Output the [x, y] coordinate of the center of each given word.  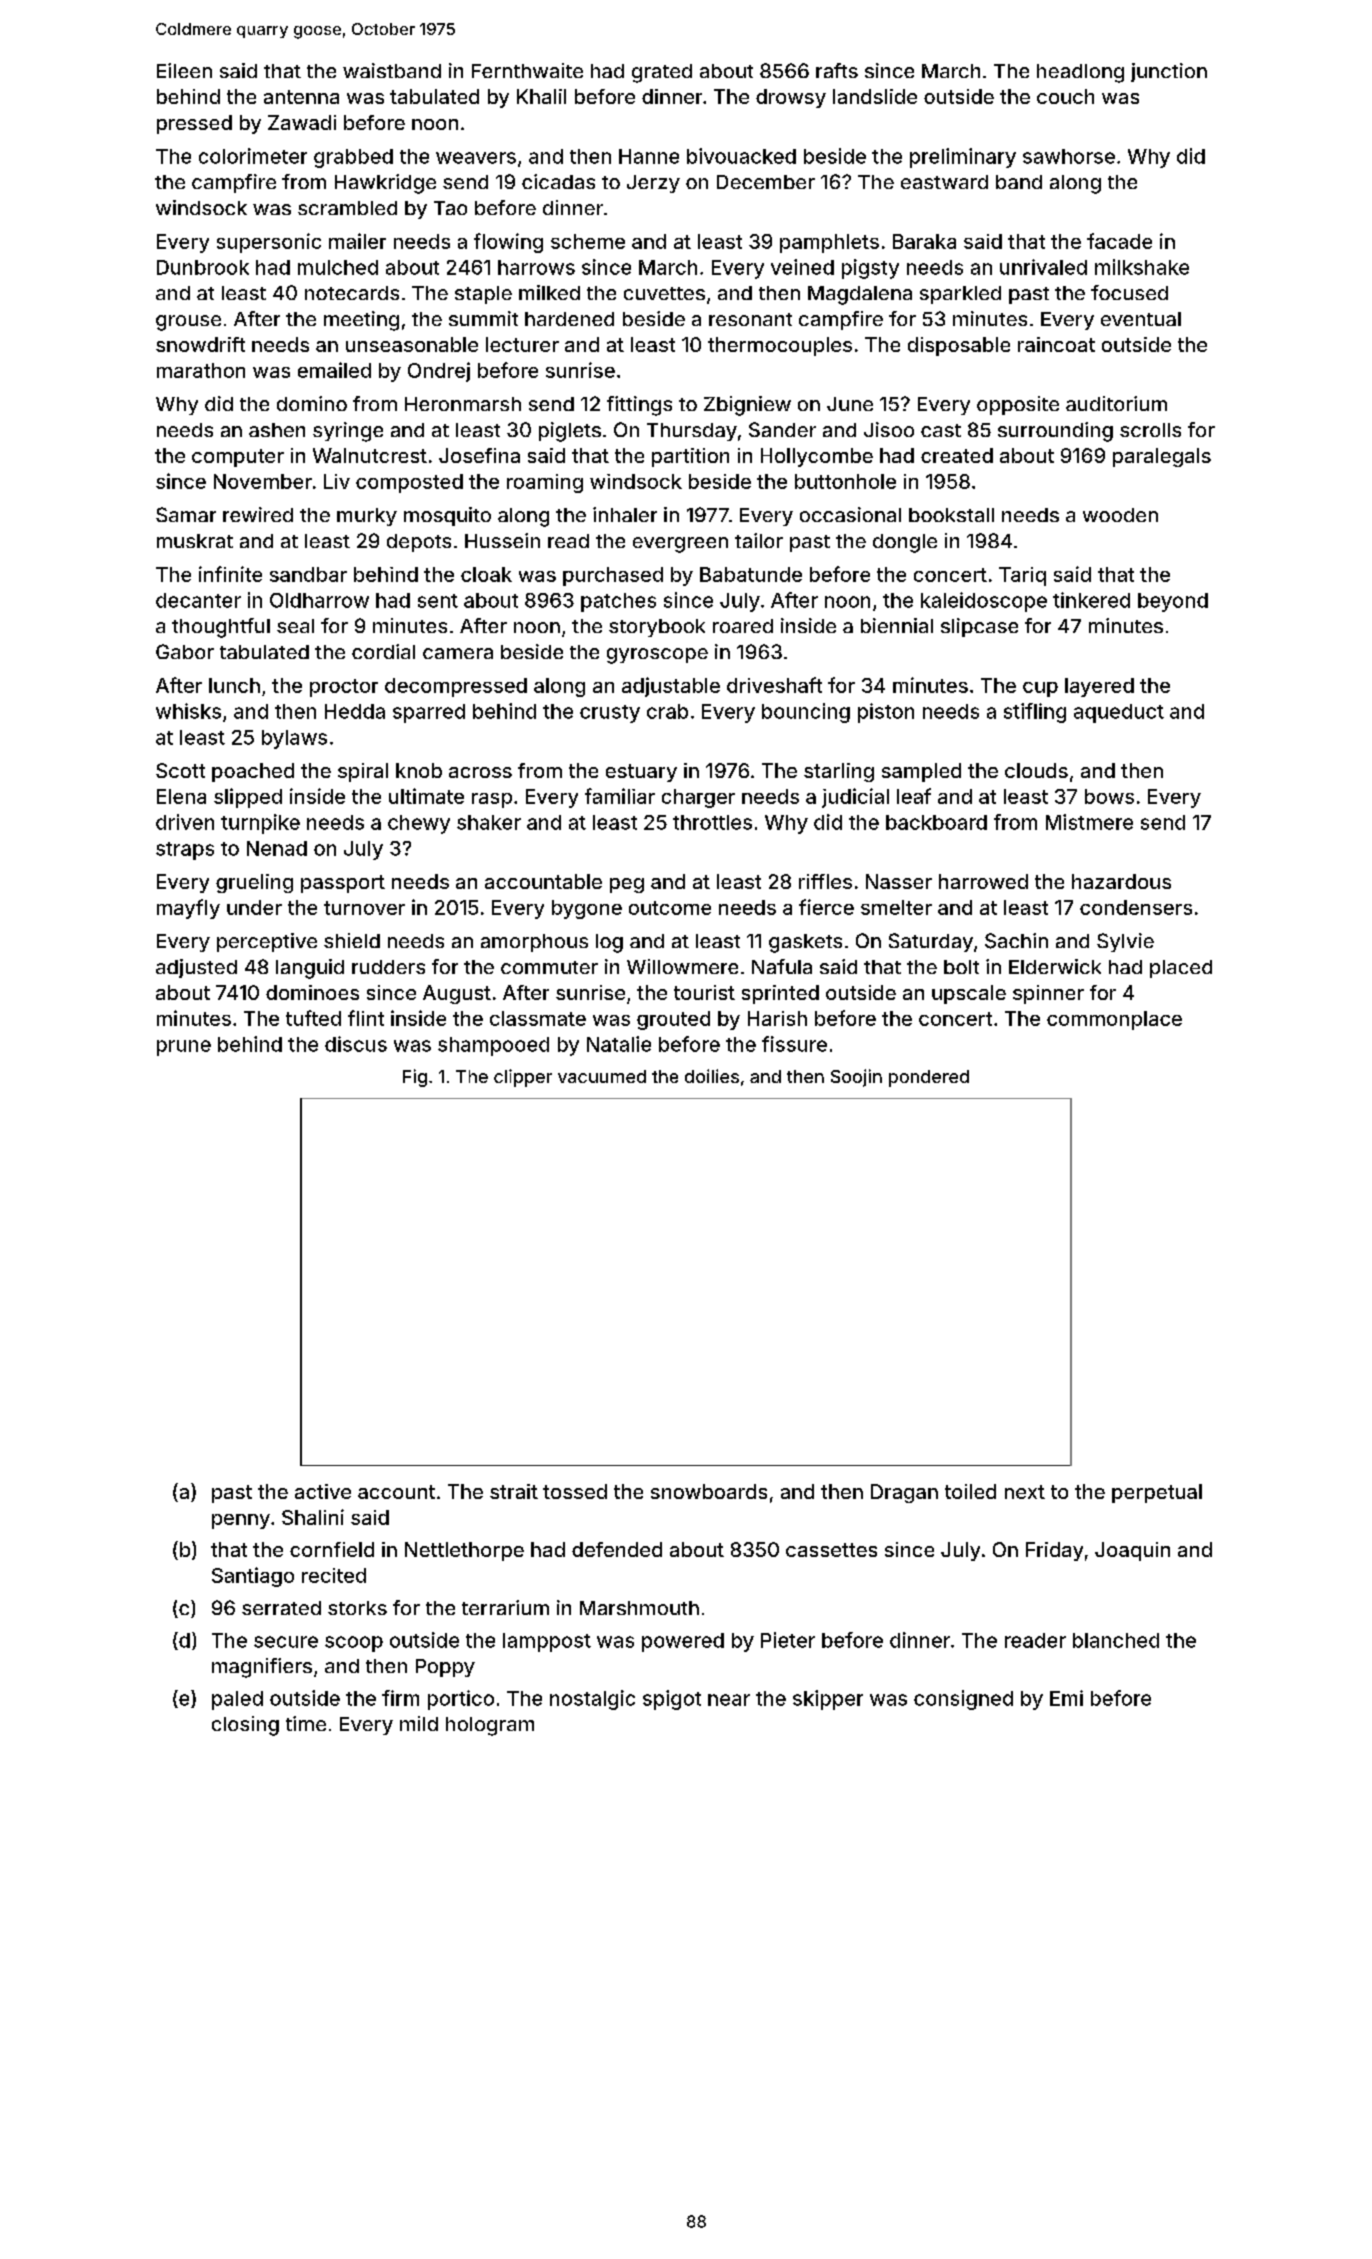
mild [419, 1723]
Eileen [184, 70]
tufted [313, 1018]
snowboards [709, 1491]
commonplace [1114, 1020]
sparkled [960, 295]
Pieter [788, 1640]
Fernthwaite [527, 70]
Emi [1066, 1698]
